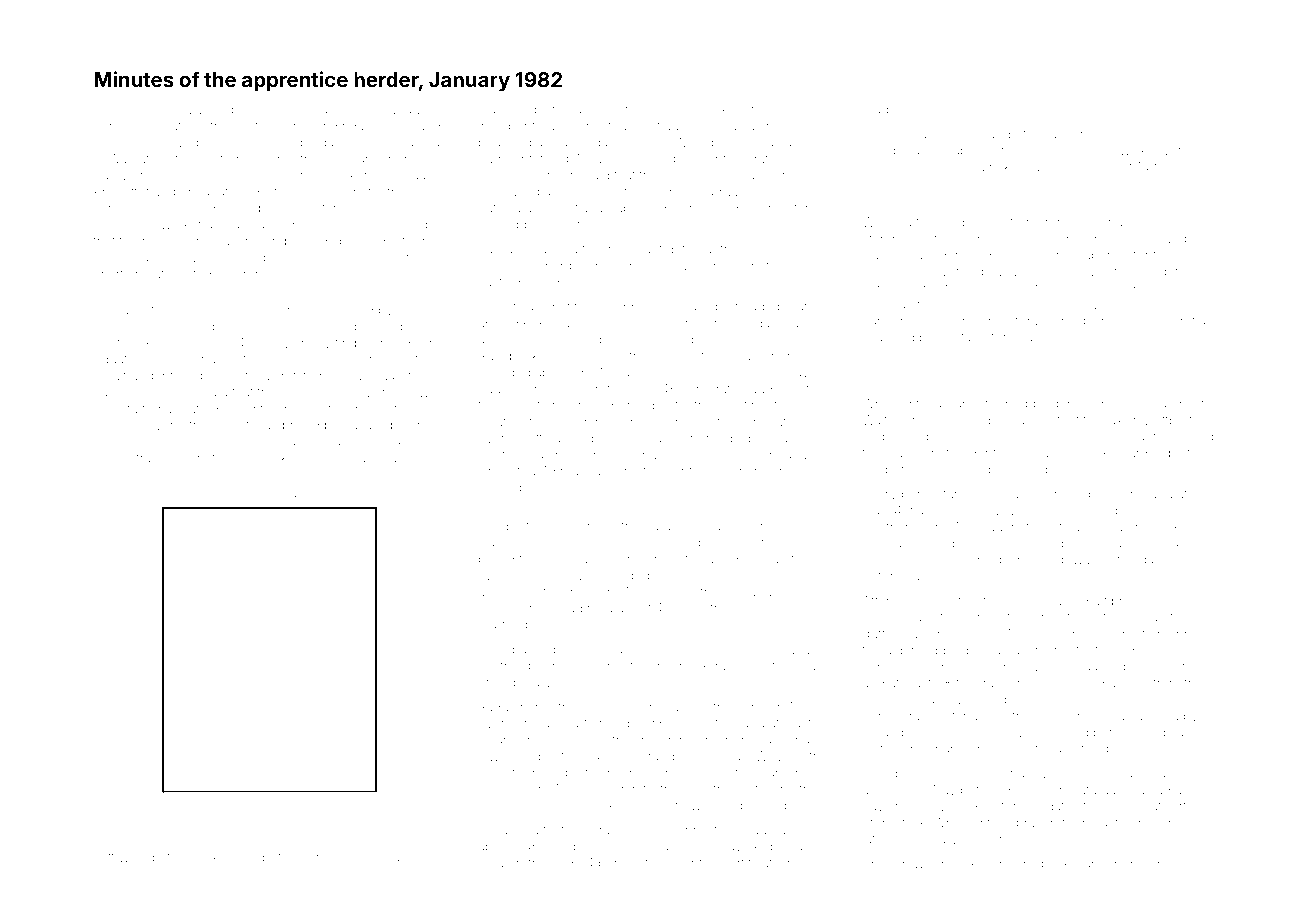 The width and height of the document is (1308, 924). Describe the element at coordinates (590, 471) in the document. I see `reachable` at that location.
